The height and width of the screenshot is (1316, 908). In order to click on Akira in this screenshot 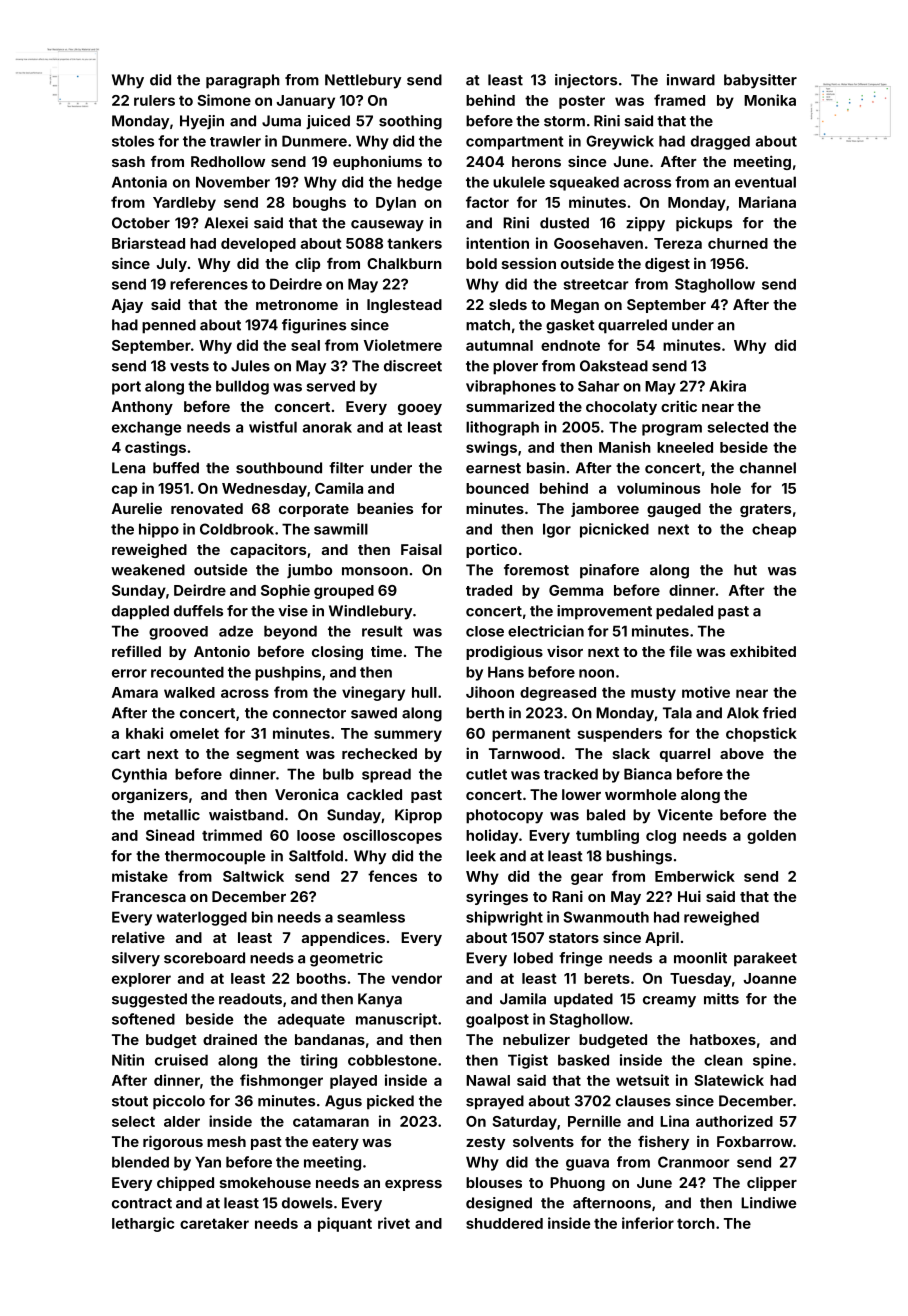, I will do `click(727, 386)`.
